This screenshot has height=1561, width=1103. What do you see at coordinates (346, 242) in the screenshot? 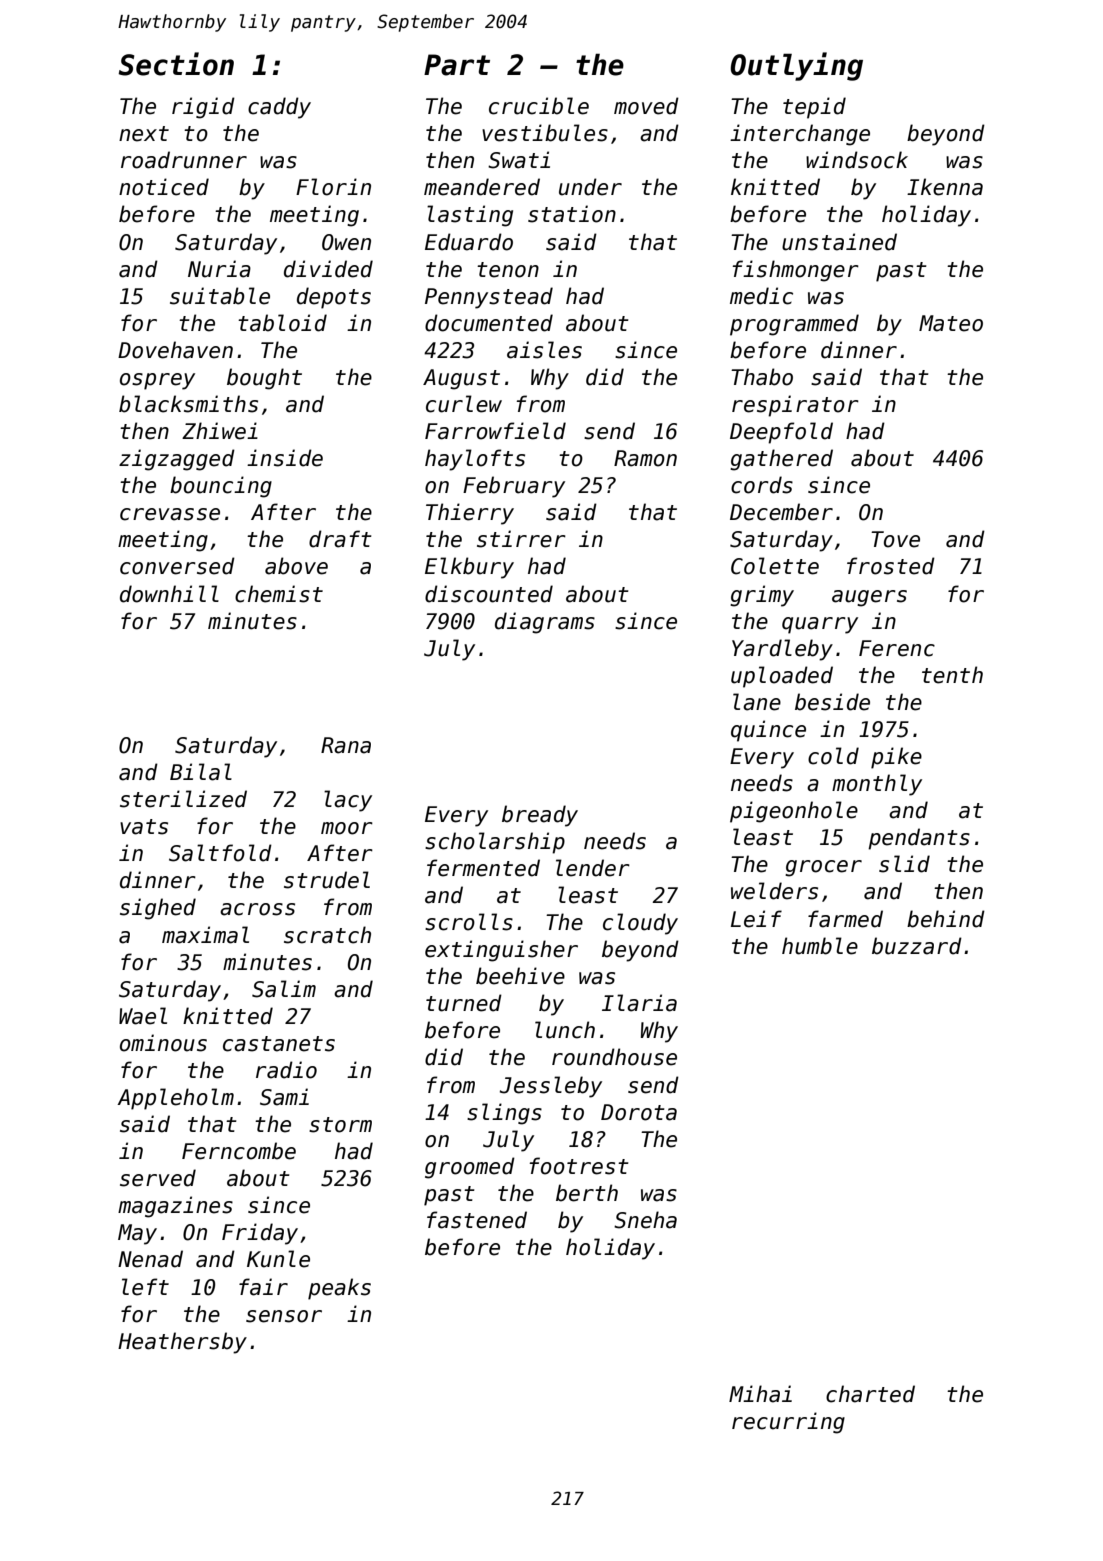
I see `Owen` at bounding box center [346, 242].
